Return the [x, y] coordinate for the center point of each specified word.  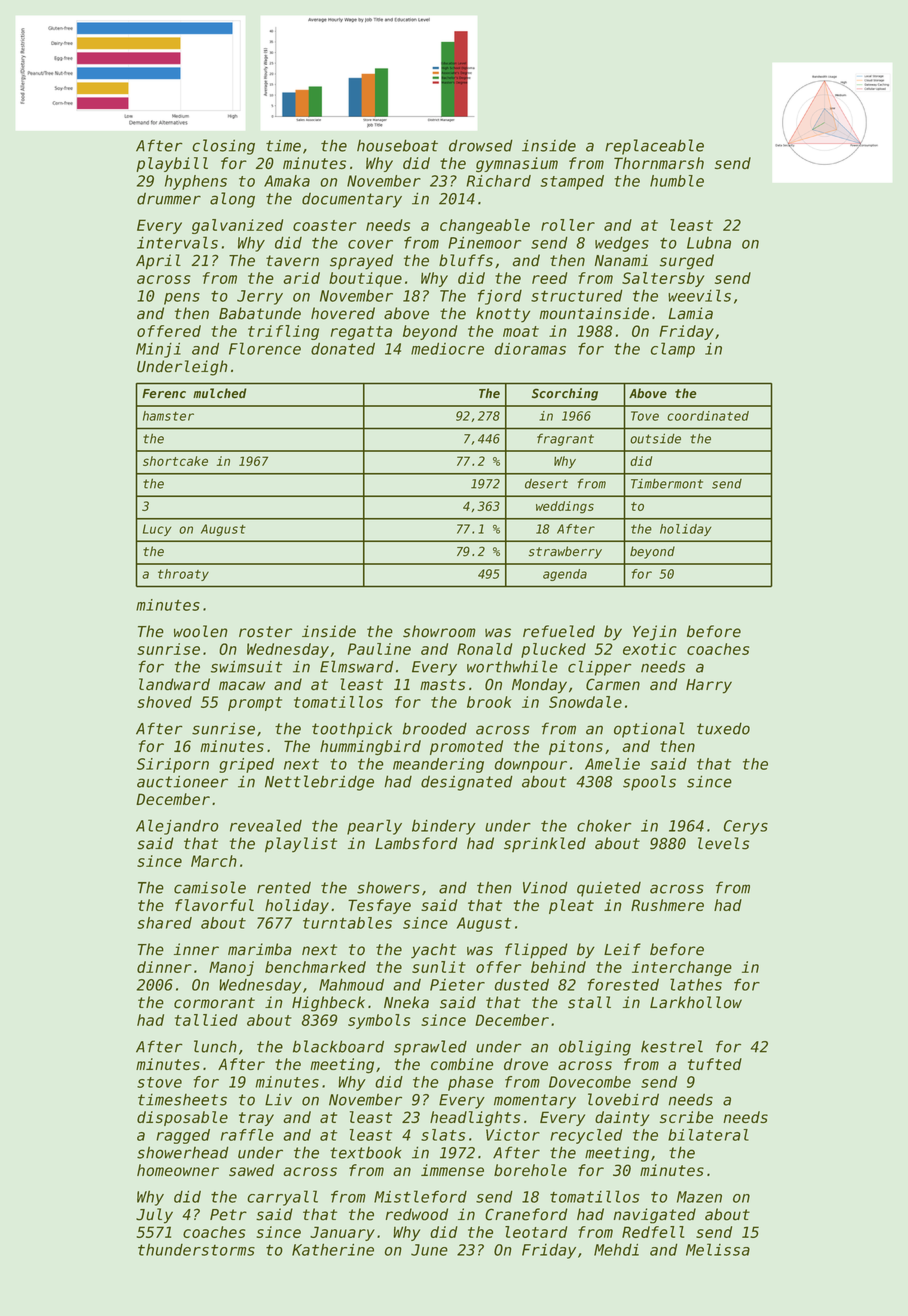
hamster [168, 416]
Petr [228, 1215]
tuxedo [723, 728]
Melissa [718, 1249]
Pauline [379, 649]
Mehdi [616, 1249]
